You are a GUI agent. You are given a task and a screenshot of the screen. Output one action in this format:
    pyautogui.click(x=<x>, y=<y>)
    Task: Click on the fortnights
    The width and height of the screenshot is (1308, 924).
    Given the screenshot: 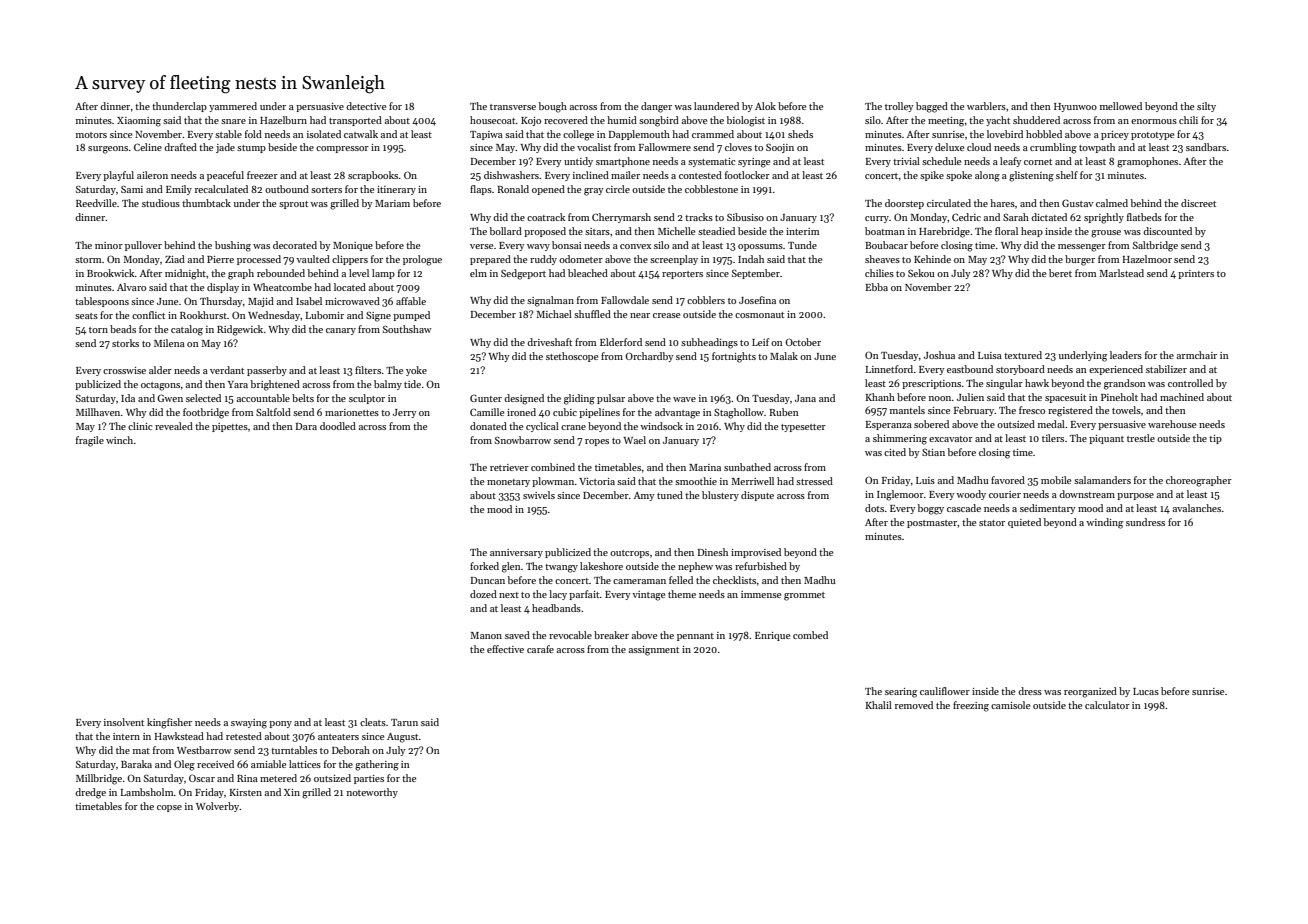 What is the action you would take?
    pyautogui.click(x=734, y=357)
